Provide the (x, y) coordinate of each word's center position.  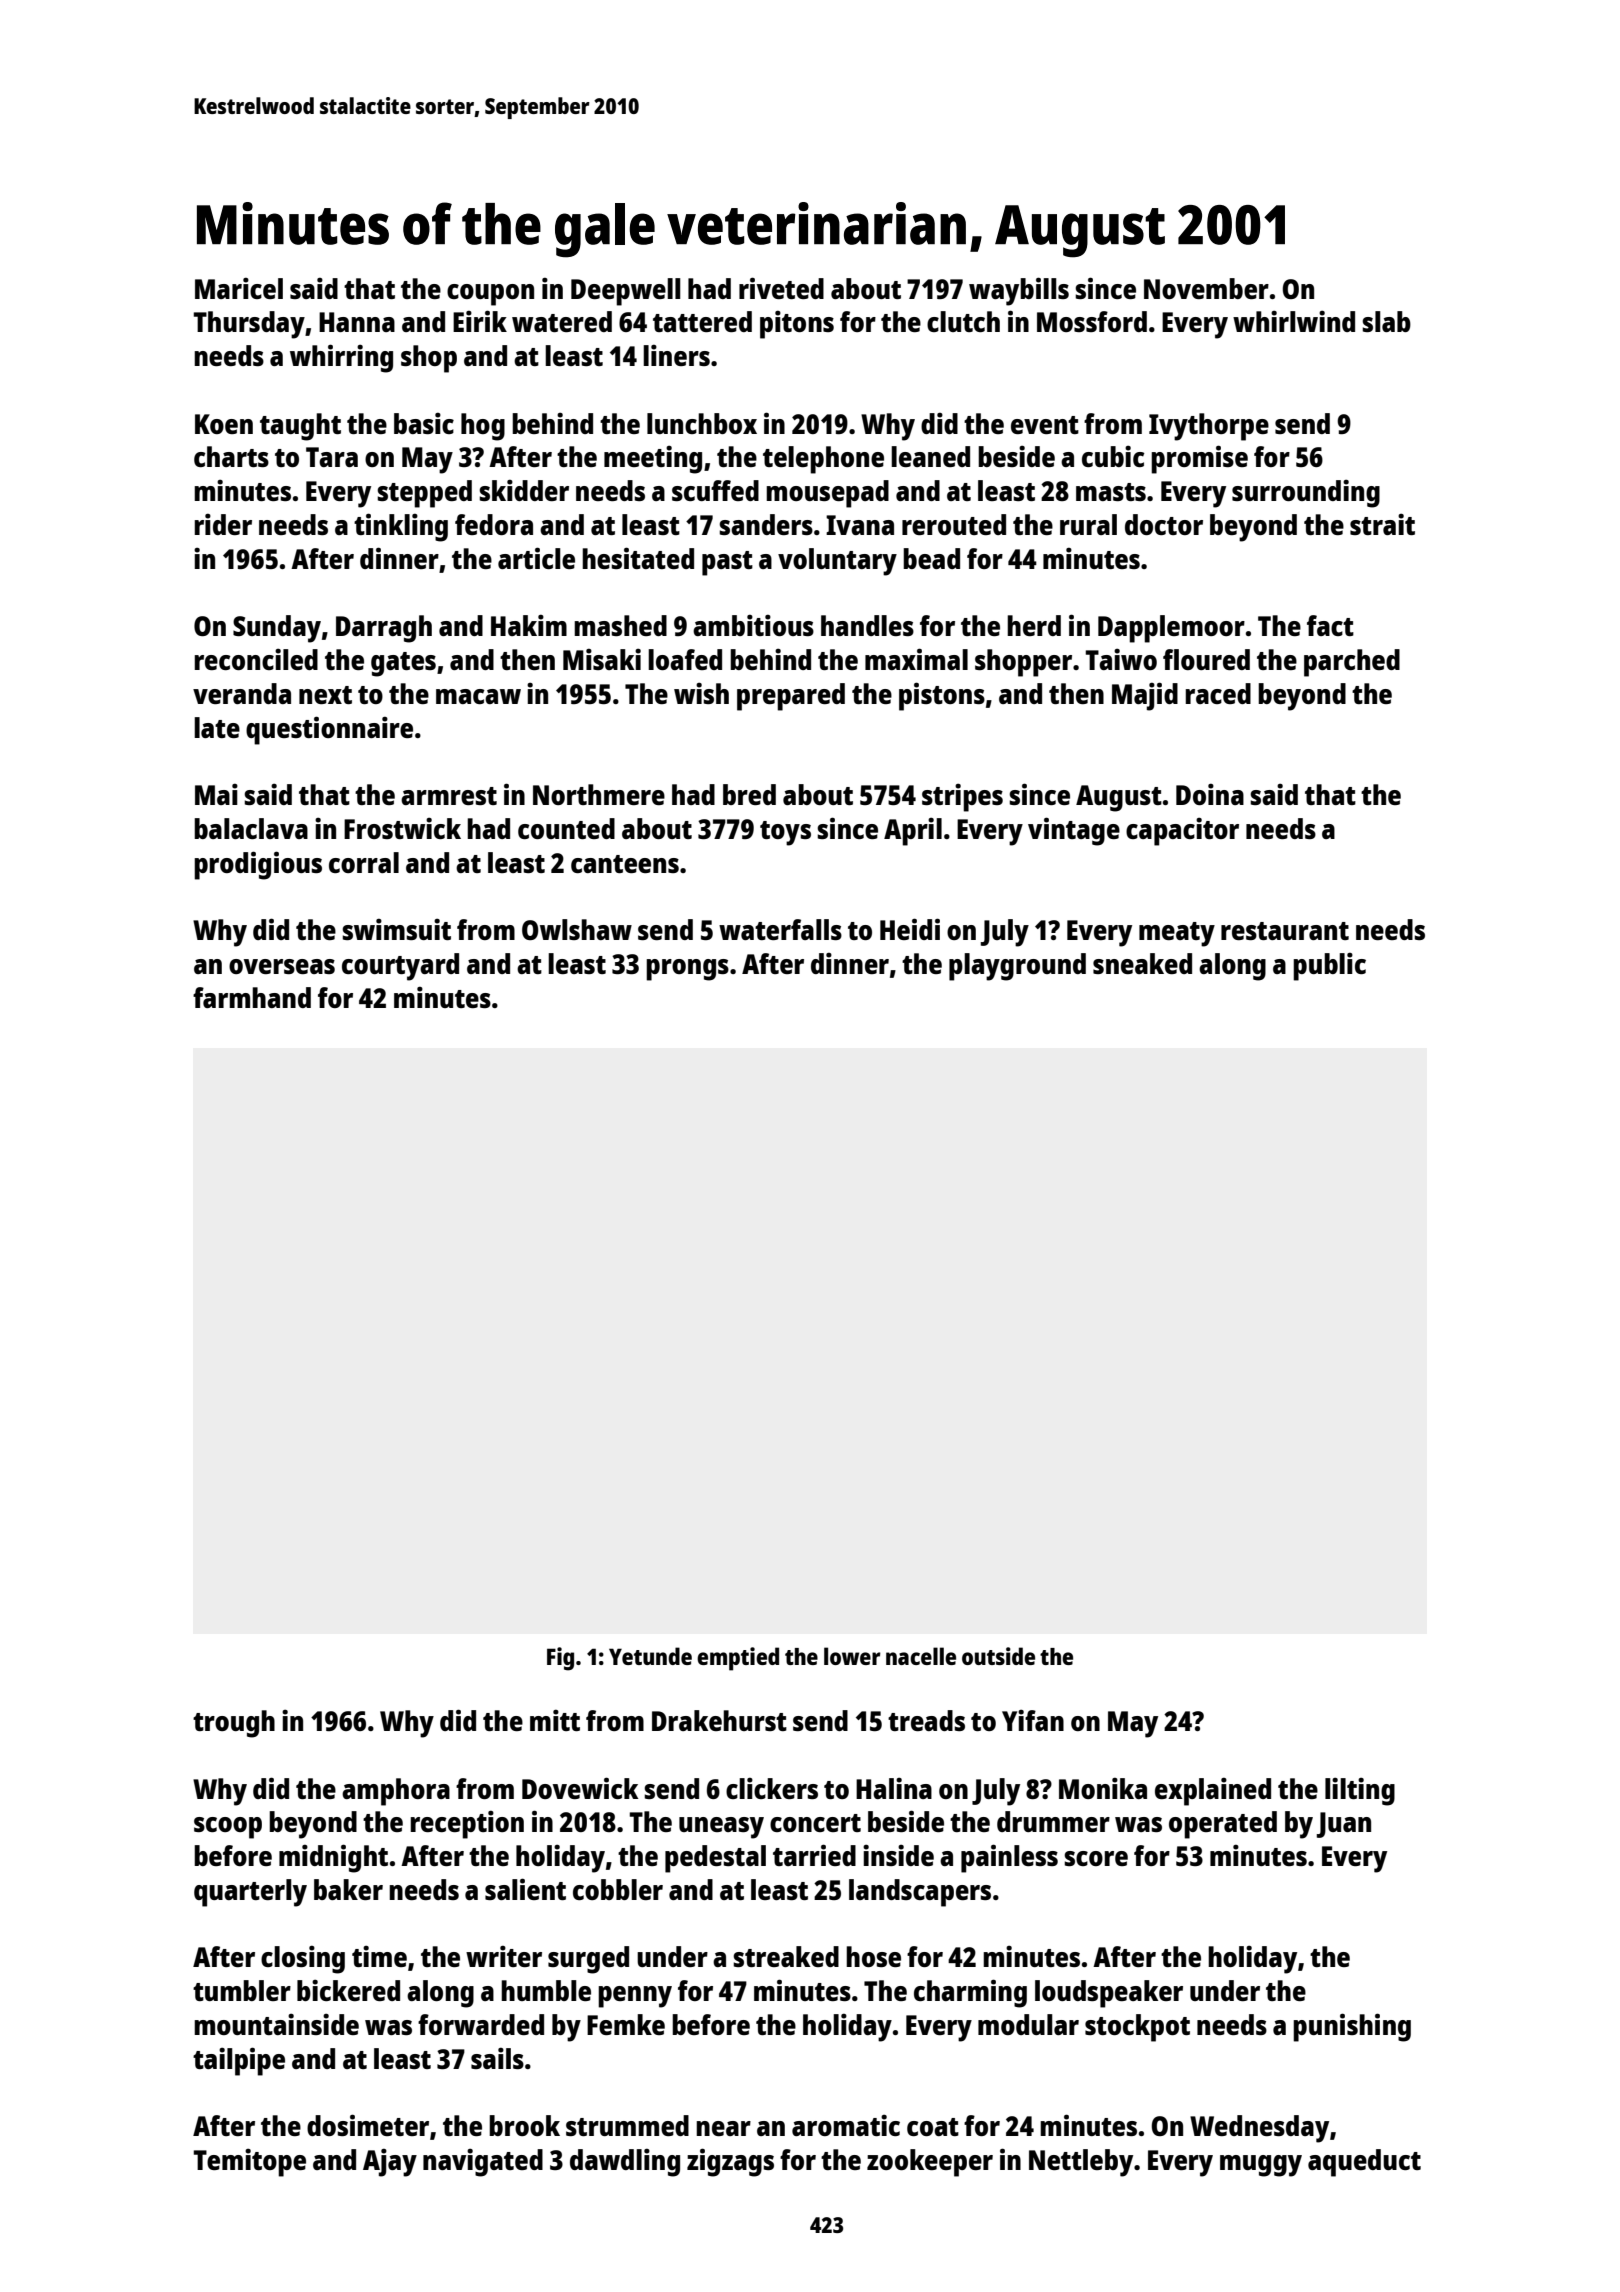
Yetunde (650, 1656)
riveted (781, 288)
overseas (282, 966)
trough (234, 1724)
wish (701, 693)
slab (1386, 321)
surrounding (1306, 493)
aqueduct (1364, 2163)
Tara (332, 457)
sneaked (1142, 963)
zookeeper (930, 2163)
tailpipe (239, 2061)
